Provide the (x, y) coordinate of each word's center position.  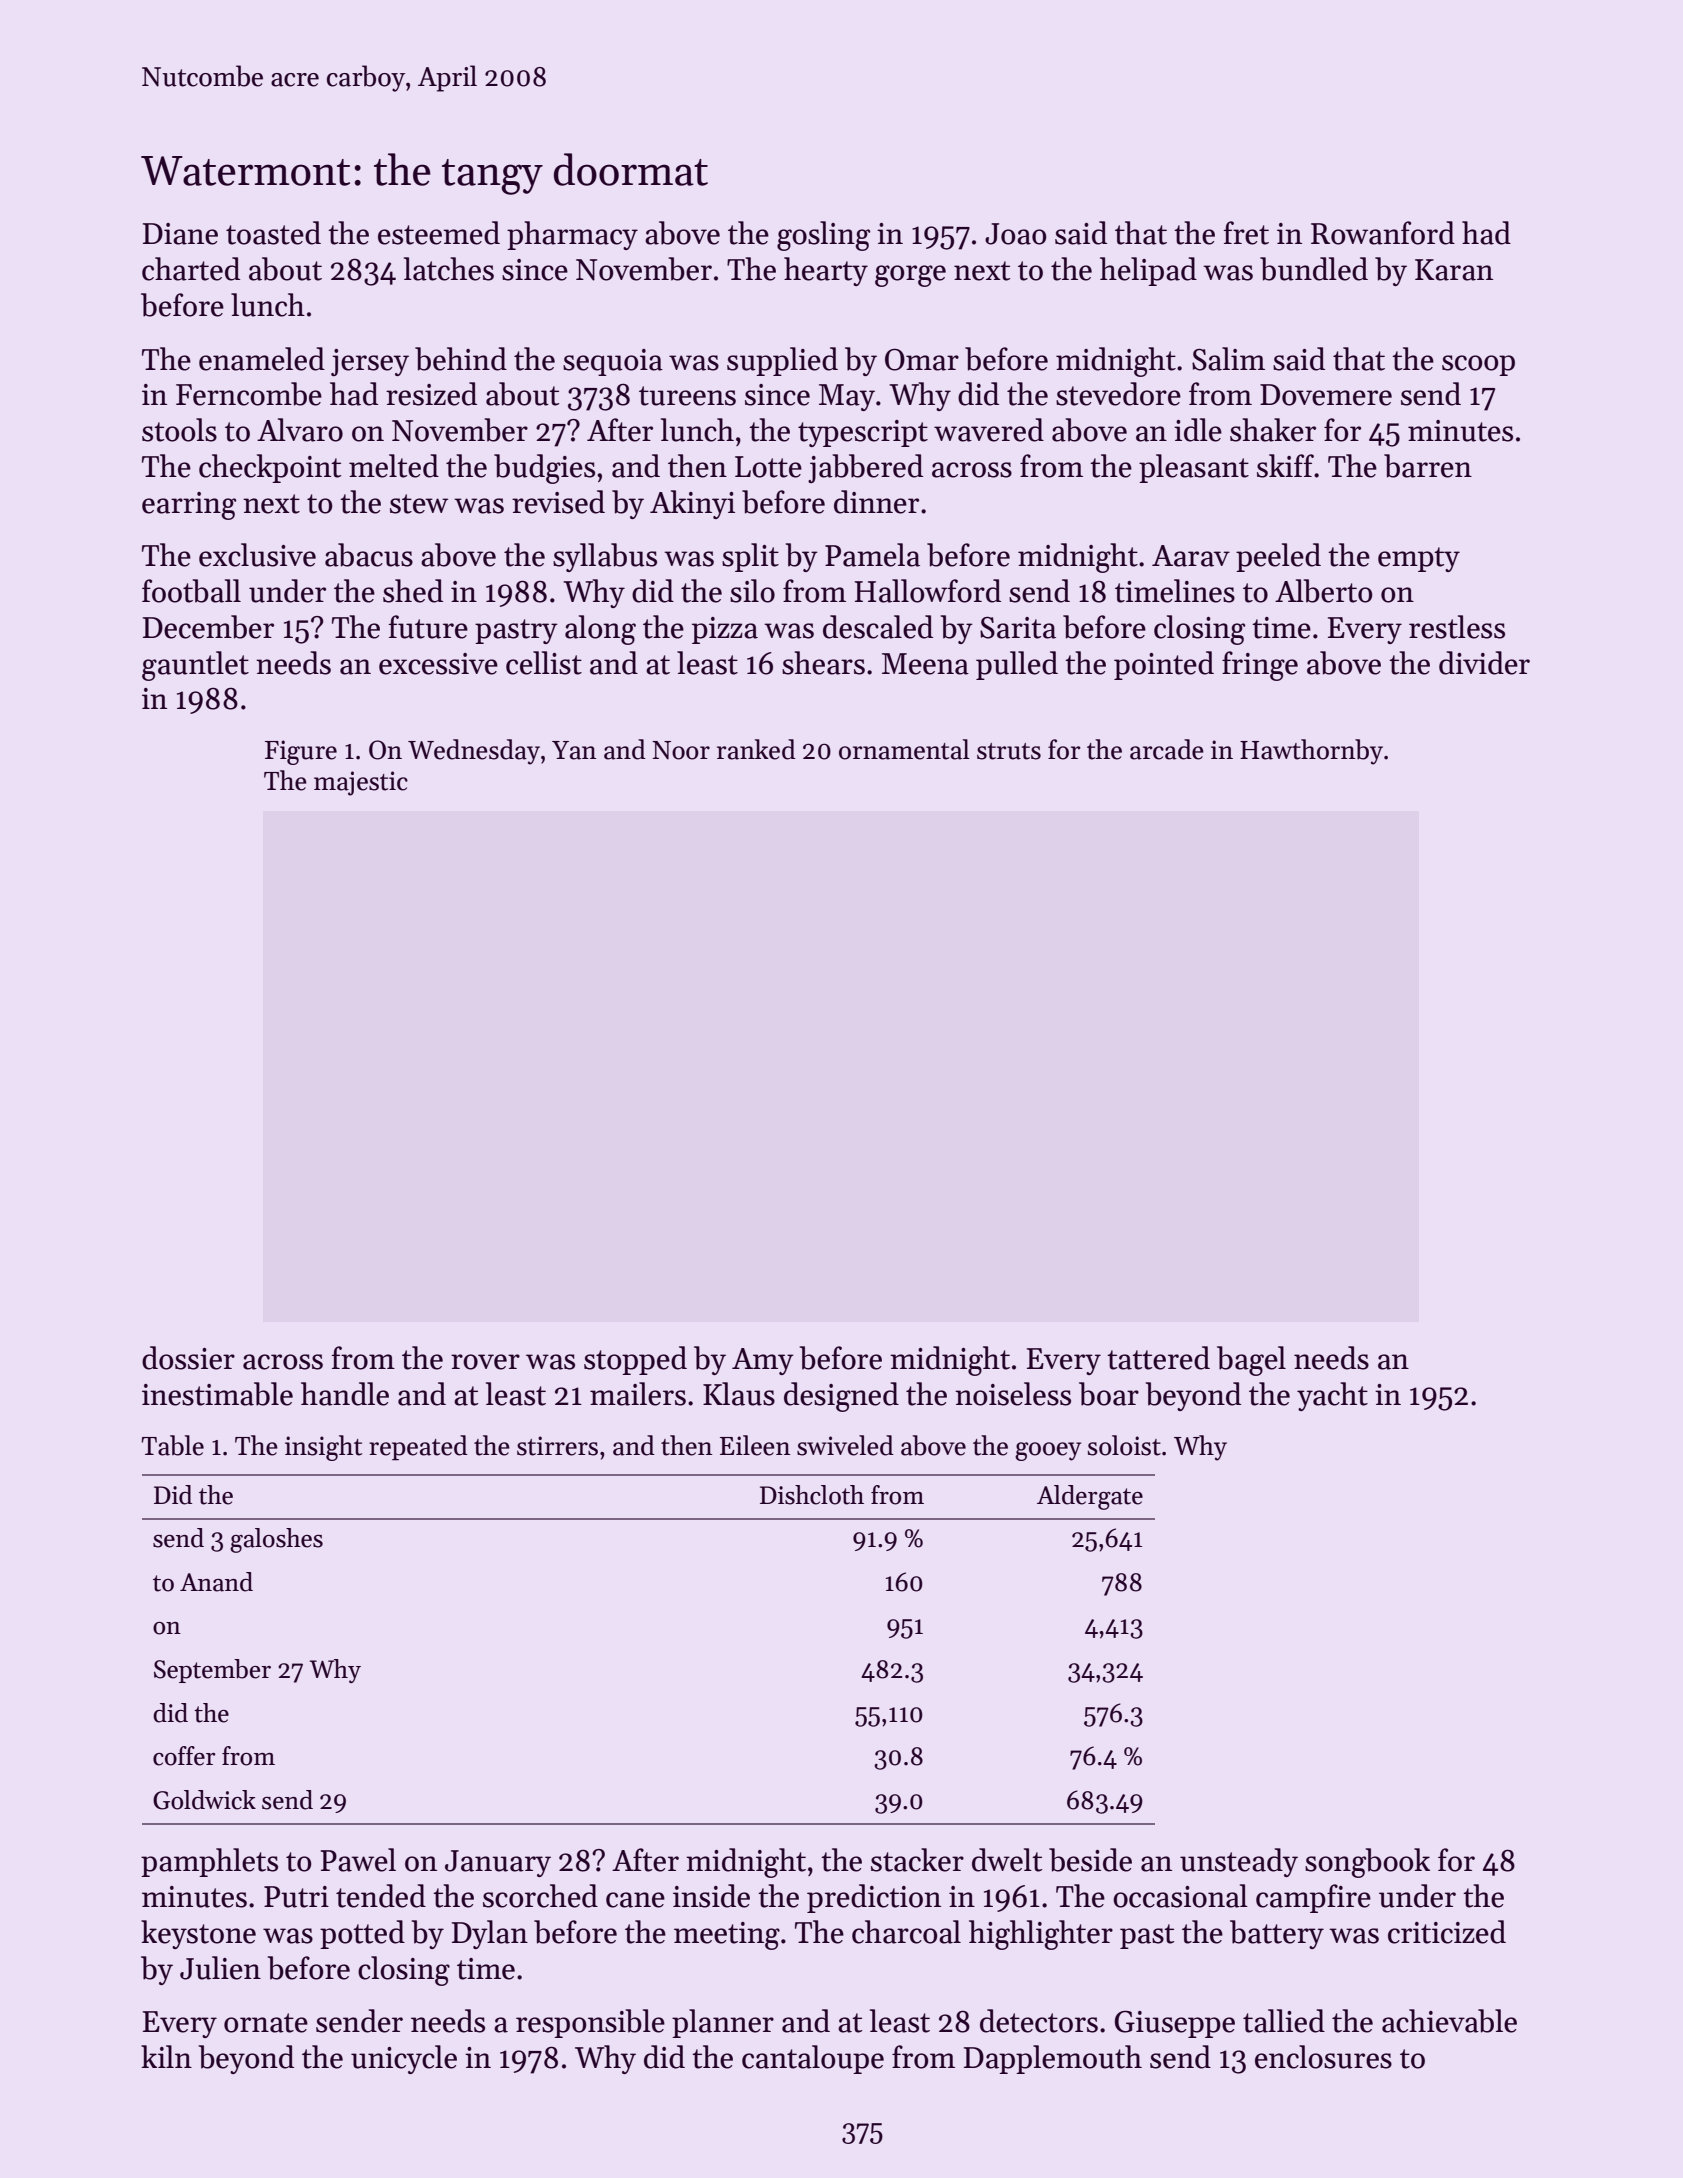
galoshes (276, 1540)
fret (1246, 233)
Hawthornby (1311, 752)
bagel (1251, 1361)
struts (1009, 751)
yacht (1332, 1396)
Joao (1015, 234)
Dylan (490, 1934)
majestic (361, 783)
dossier (188, 1358)
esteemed (439, 233)
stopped (635, 1360)
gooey (1048, 1451)
